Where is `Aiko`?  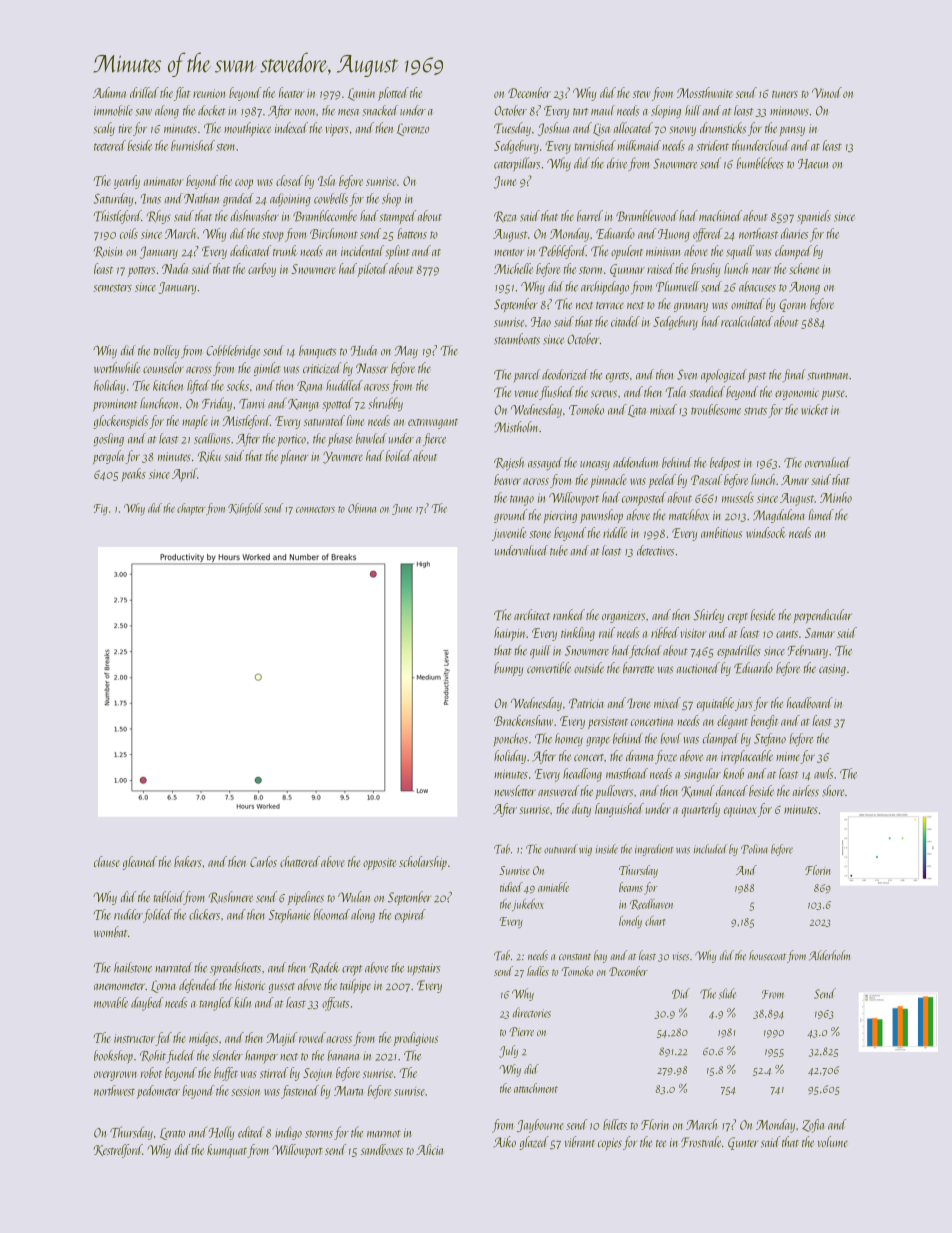
Aiko is located at coordinates (504, 1142).
